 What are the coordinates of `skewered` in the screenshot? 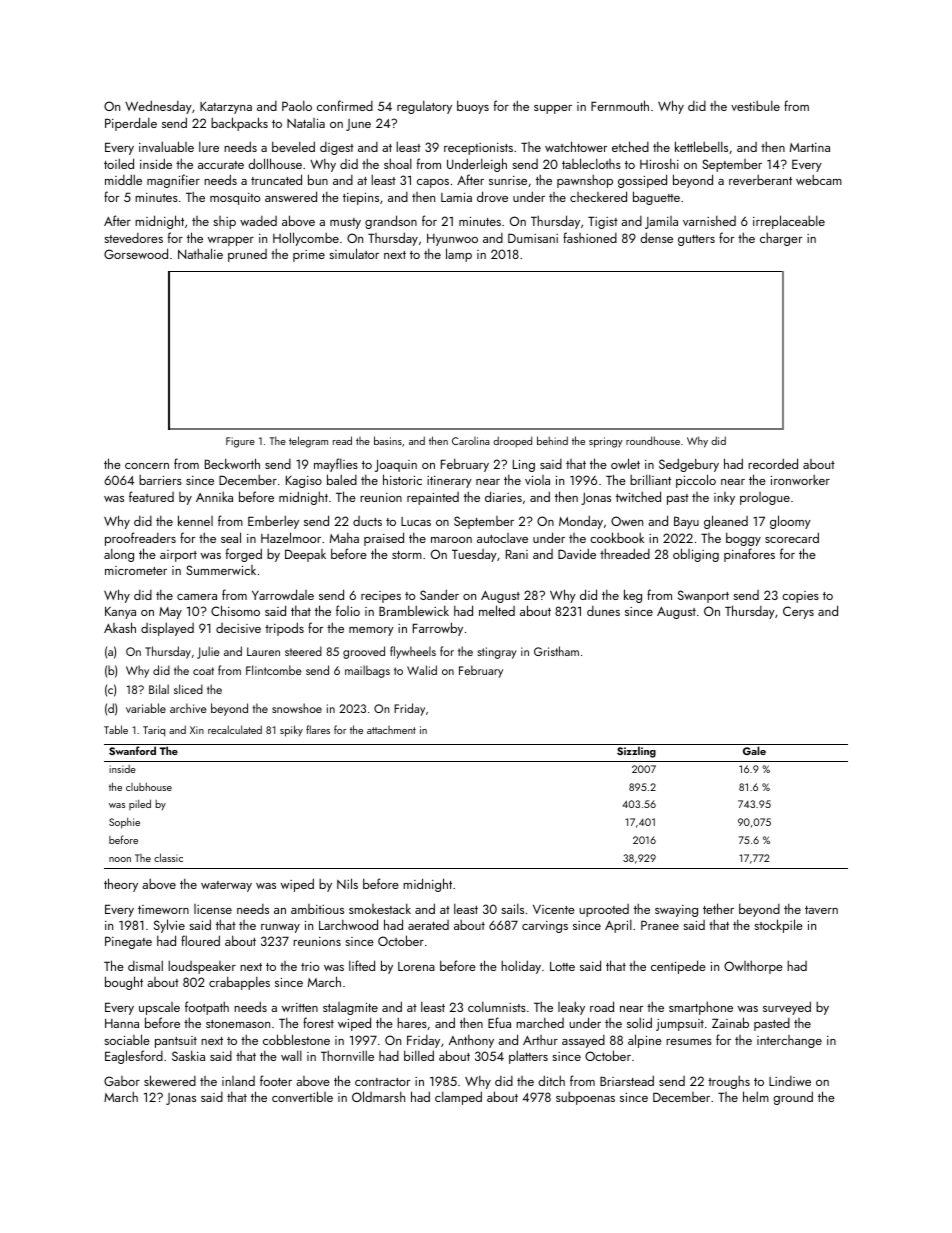 It's located at (170, 1080).
